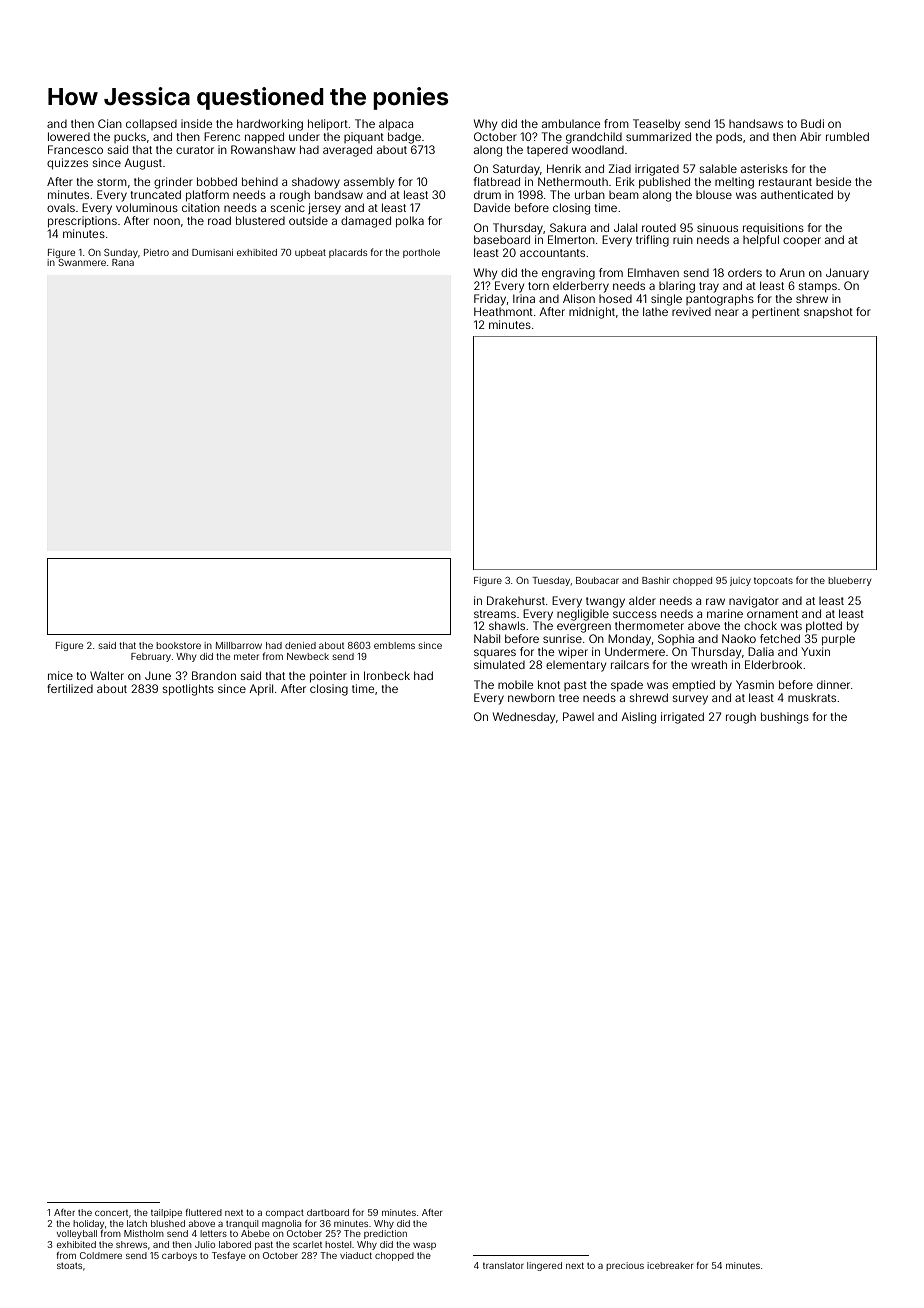 This screenshot has height=1308, width=924. What do you see at coordinates (564, 168) in the screenshot?
I see `Henrik` at bounding box center [564, 168].
